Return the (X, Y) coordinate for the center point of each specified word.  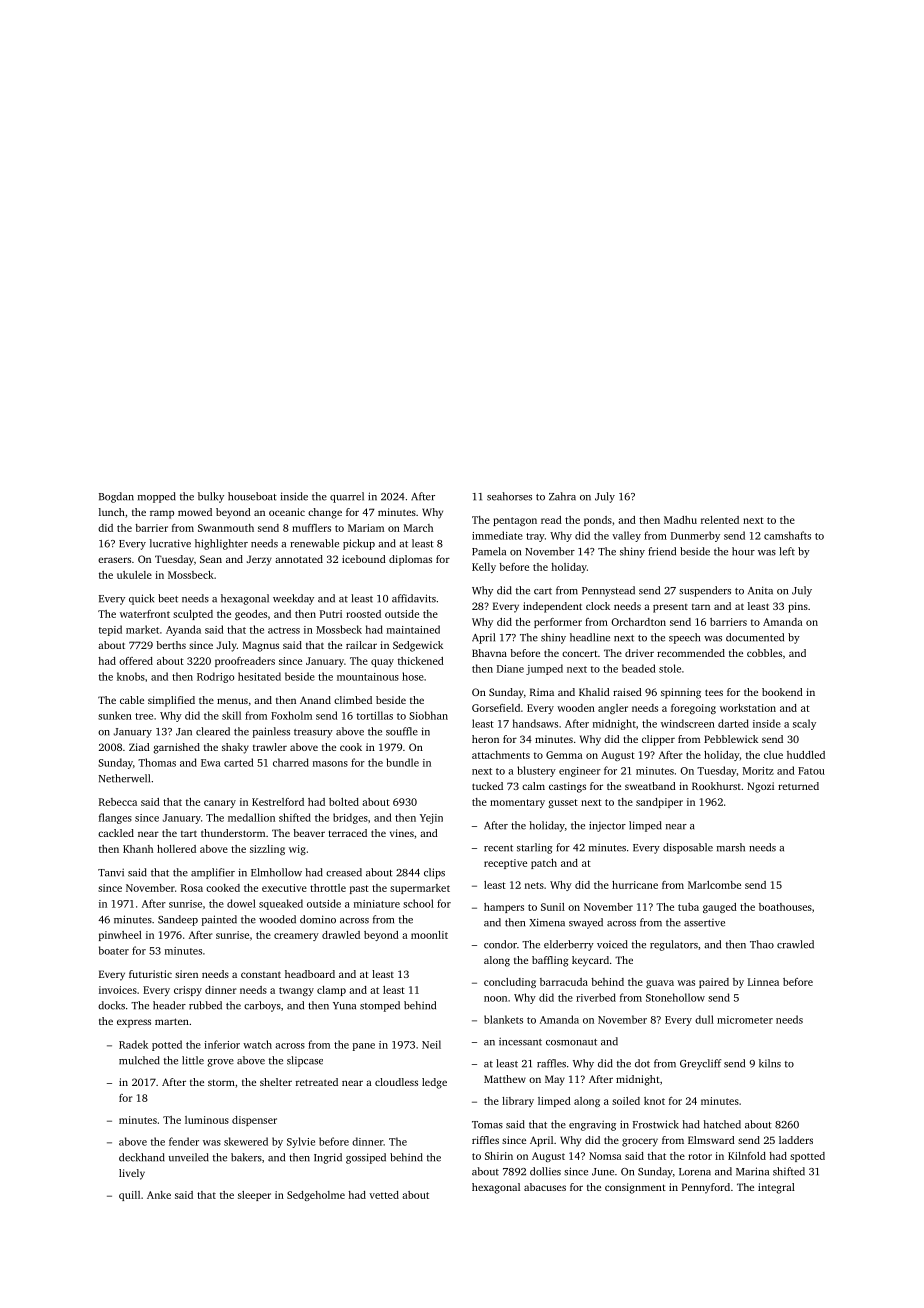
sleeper (254, 1196)
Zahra (562, 496)
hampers (504, 908)
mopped (157, 497)
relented (720, 520)
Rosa (192, 888)
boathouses (785, 907)
